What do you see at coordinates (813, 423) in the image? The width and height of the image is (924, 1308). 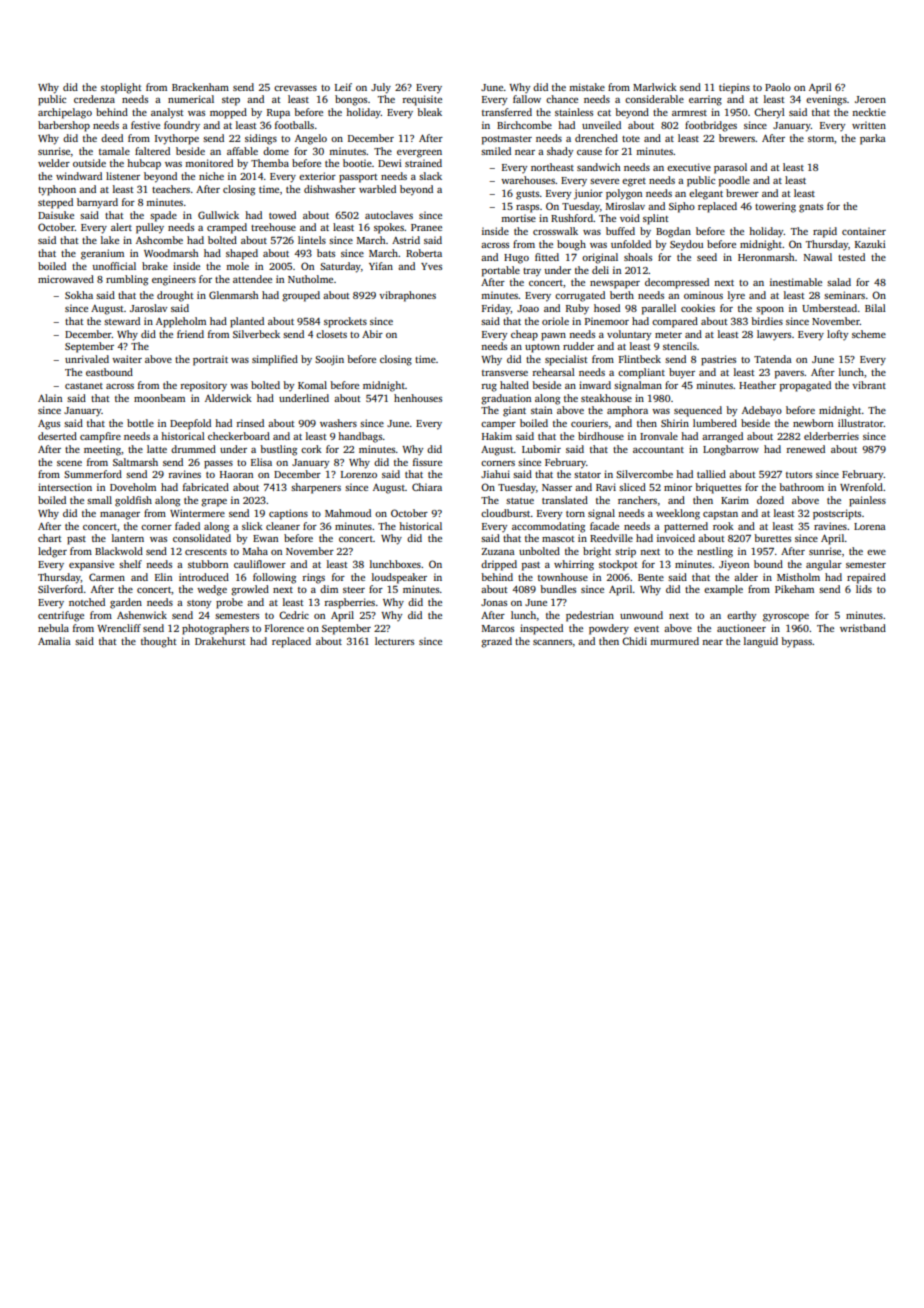 I see `newborn` at bounding box center [813, 423].
